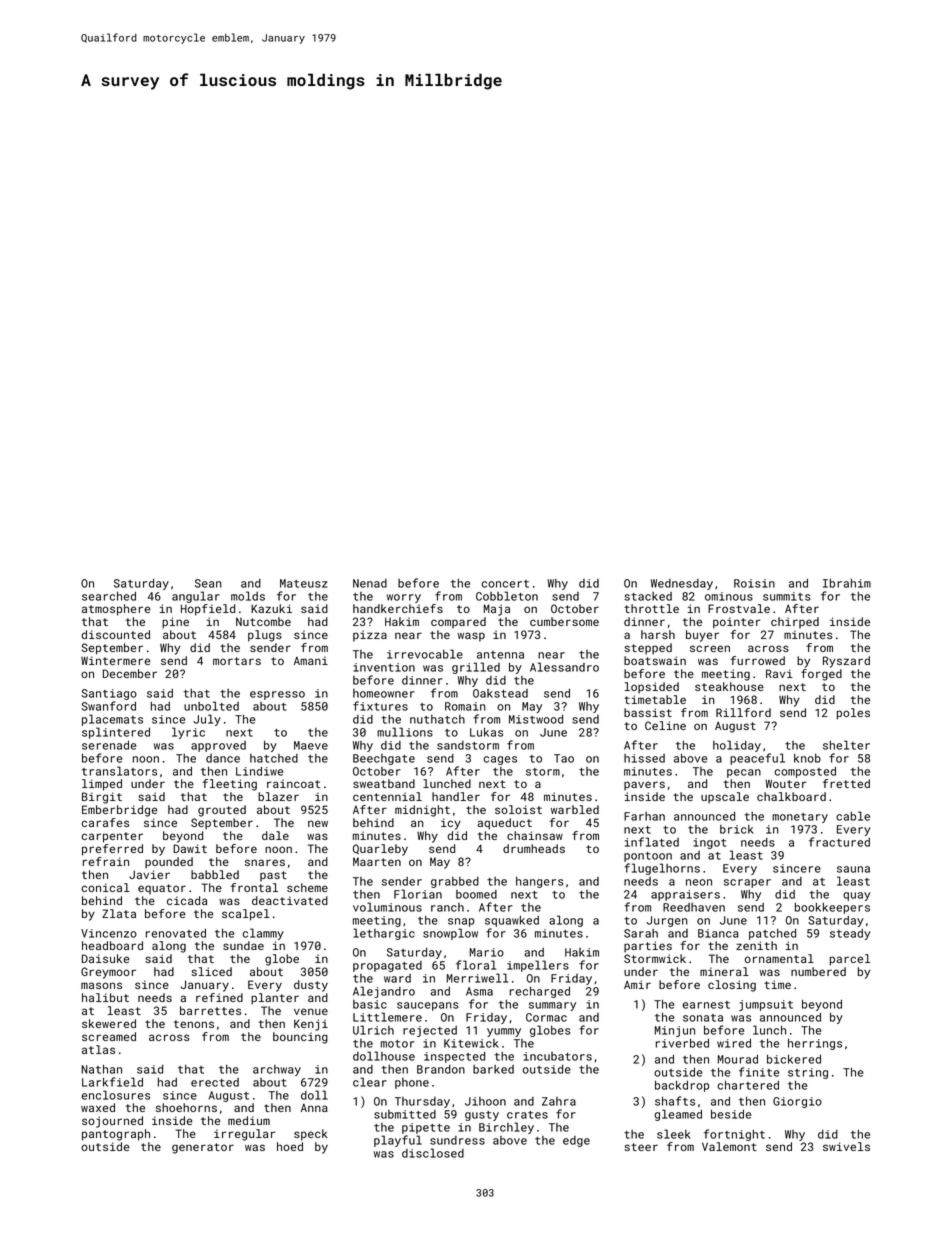 The image size is (952, 1233). I want to click on swivels, so click(846, 1146).
